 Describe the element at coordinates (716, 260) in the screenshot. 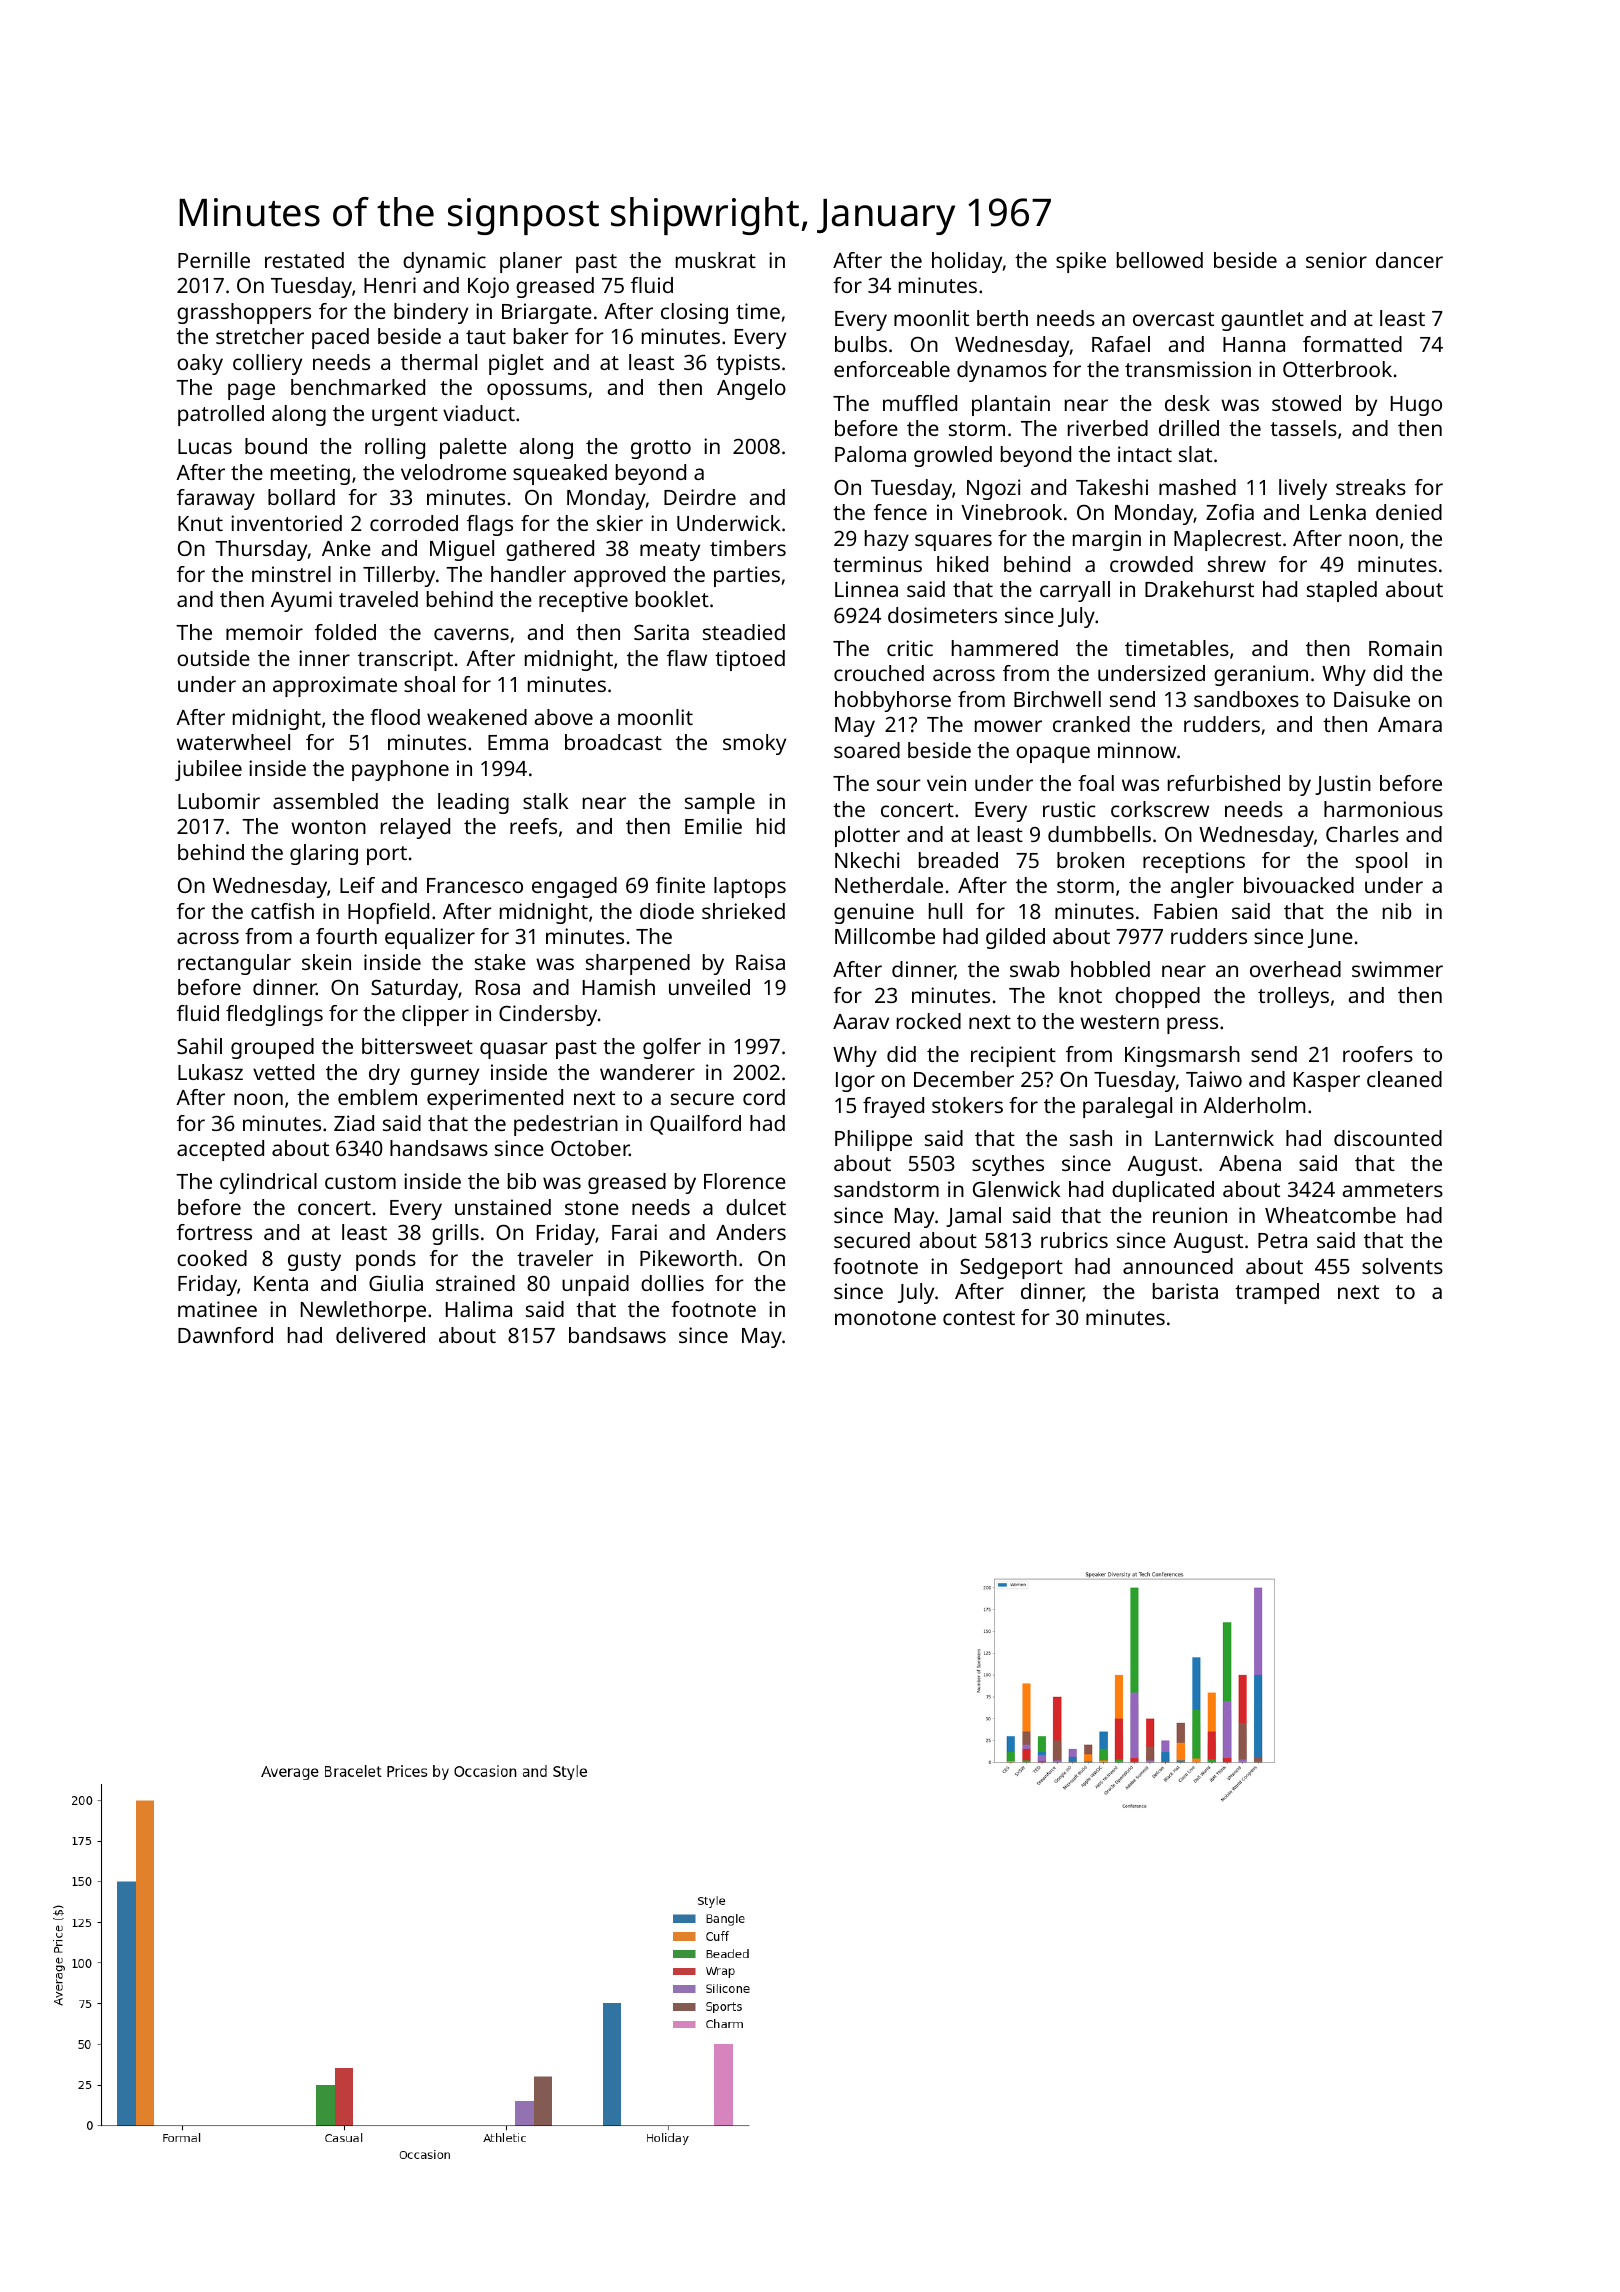

I see `muskrat` at that location.
